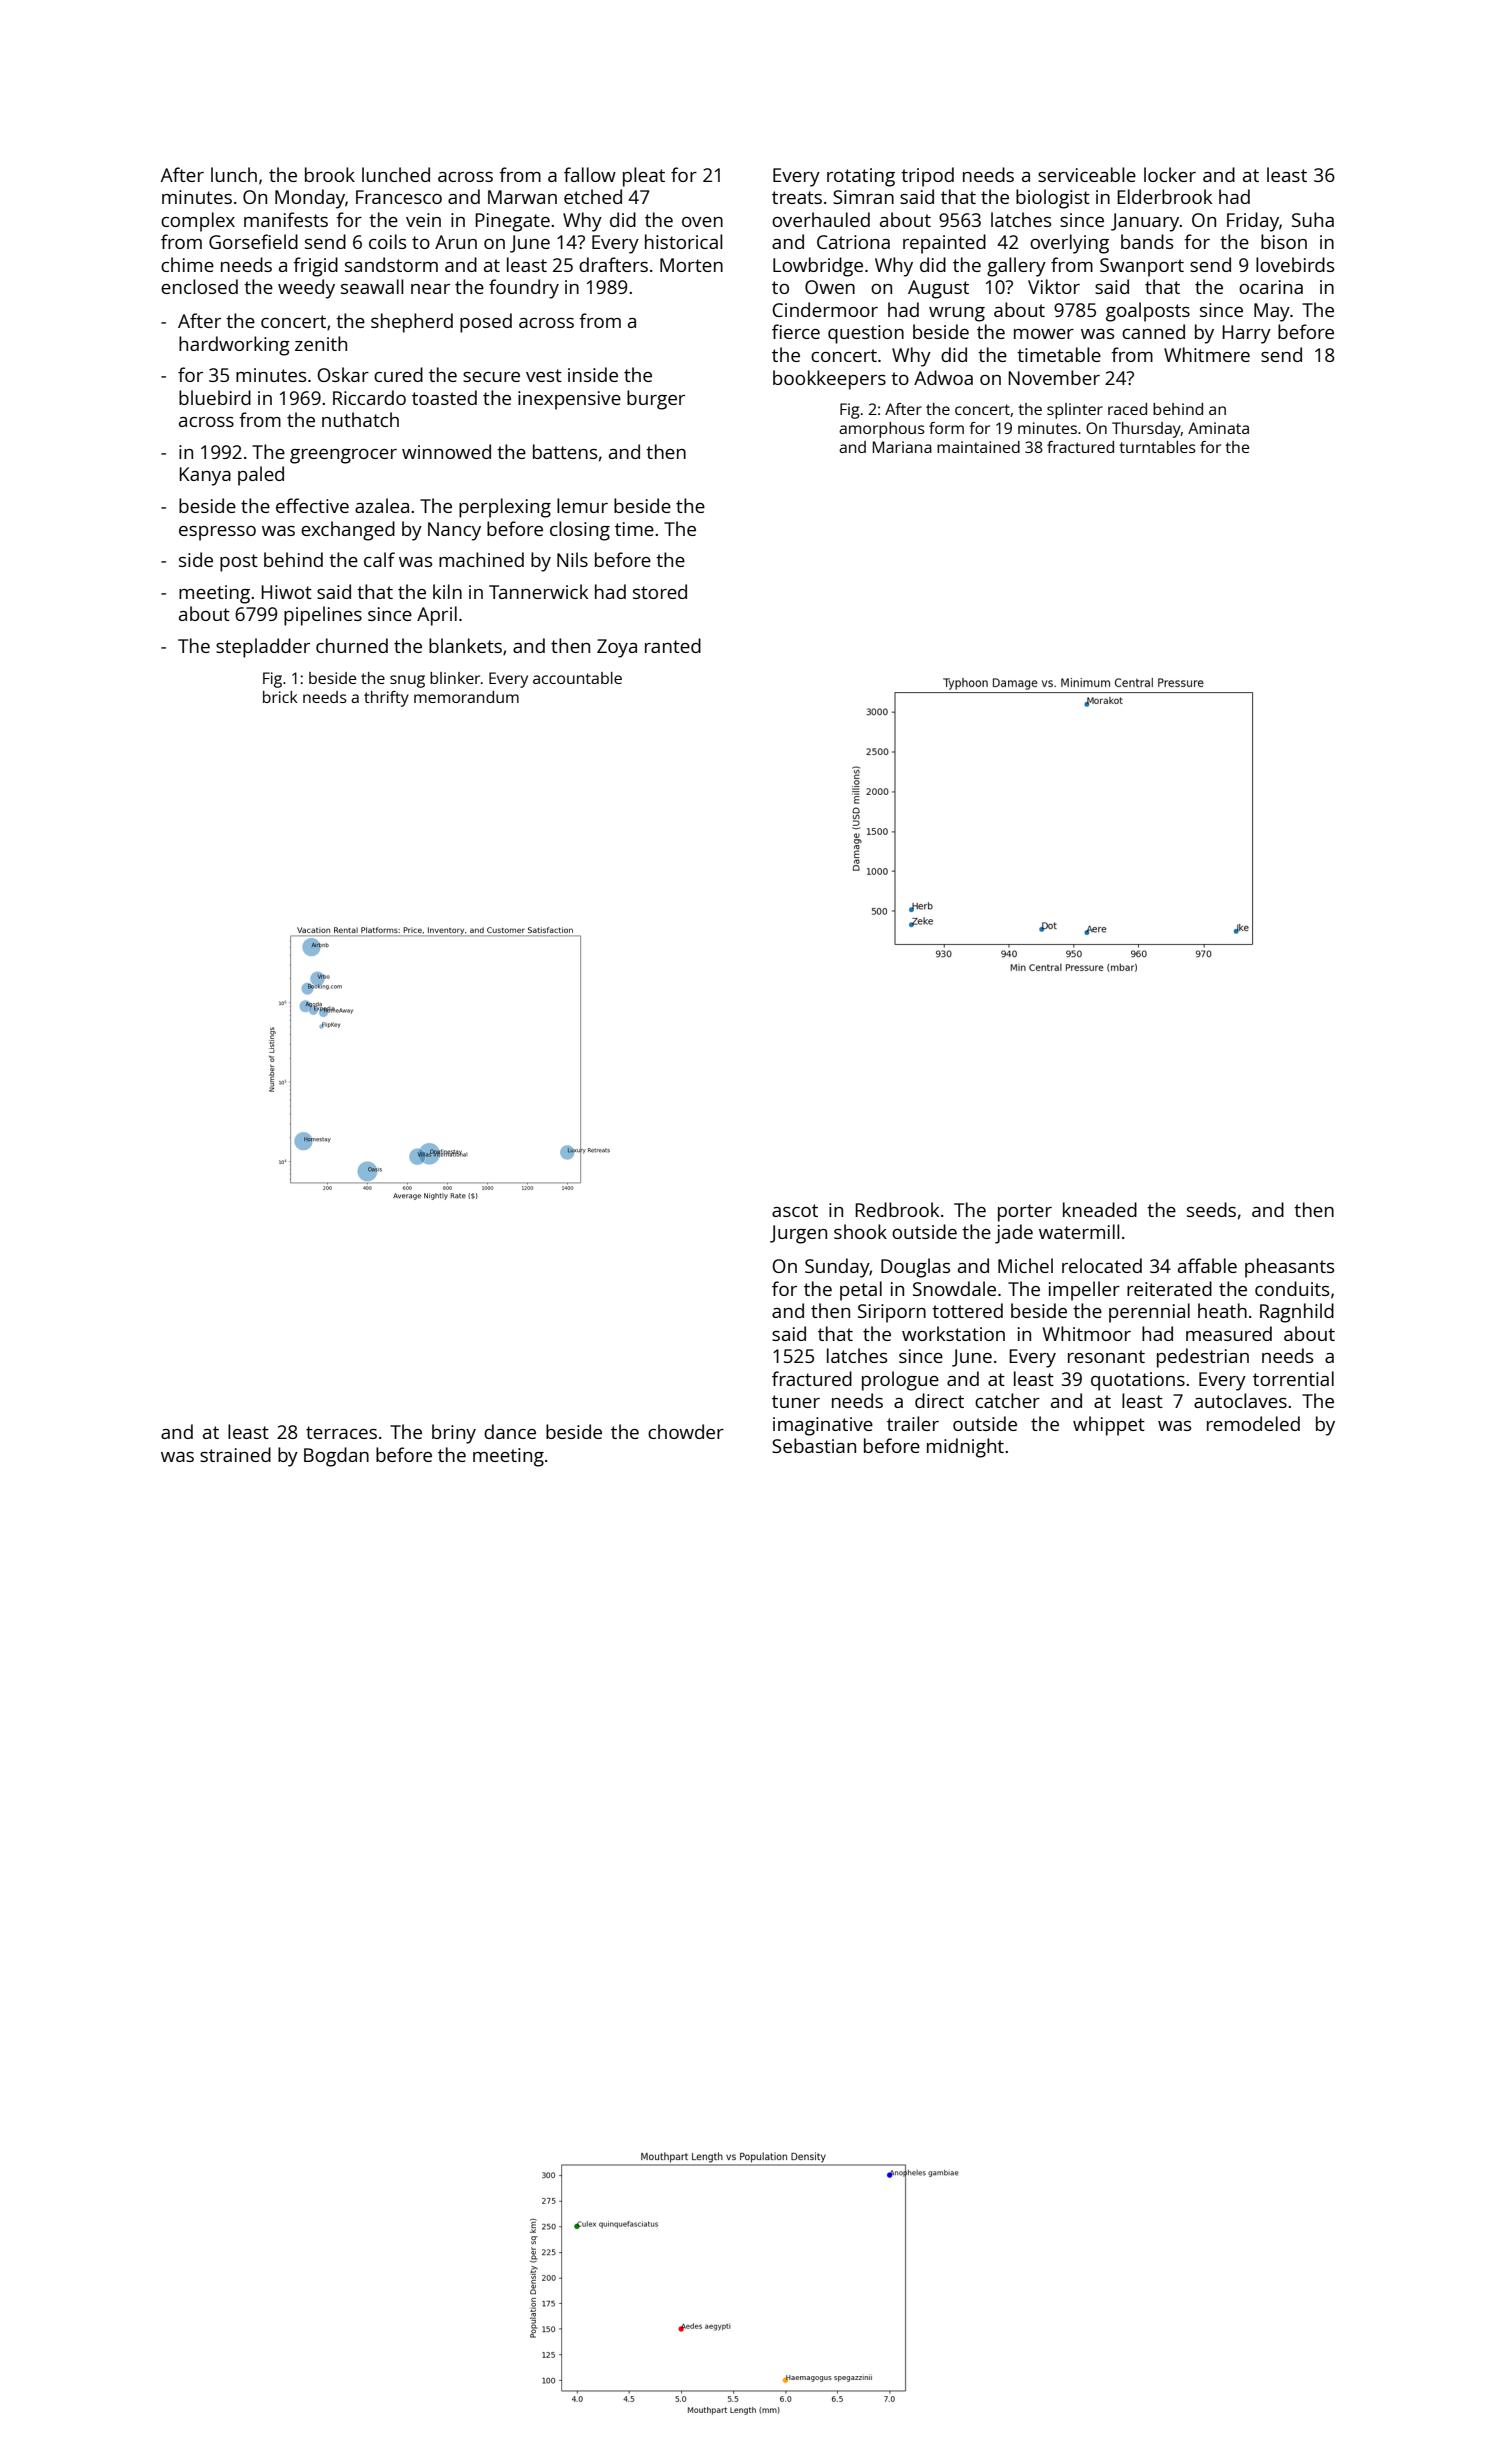 The image size is (1496, 2464). I want to click on Mariana, so click(902, 447).
